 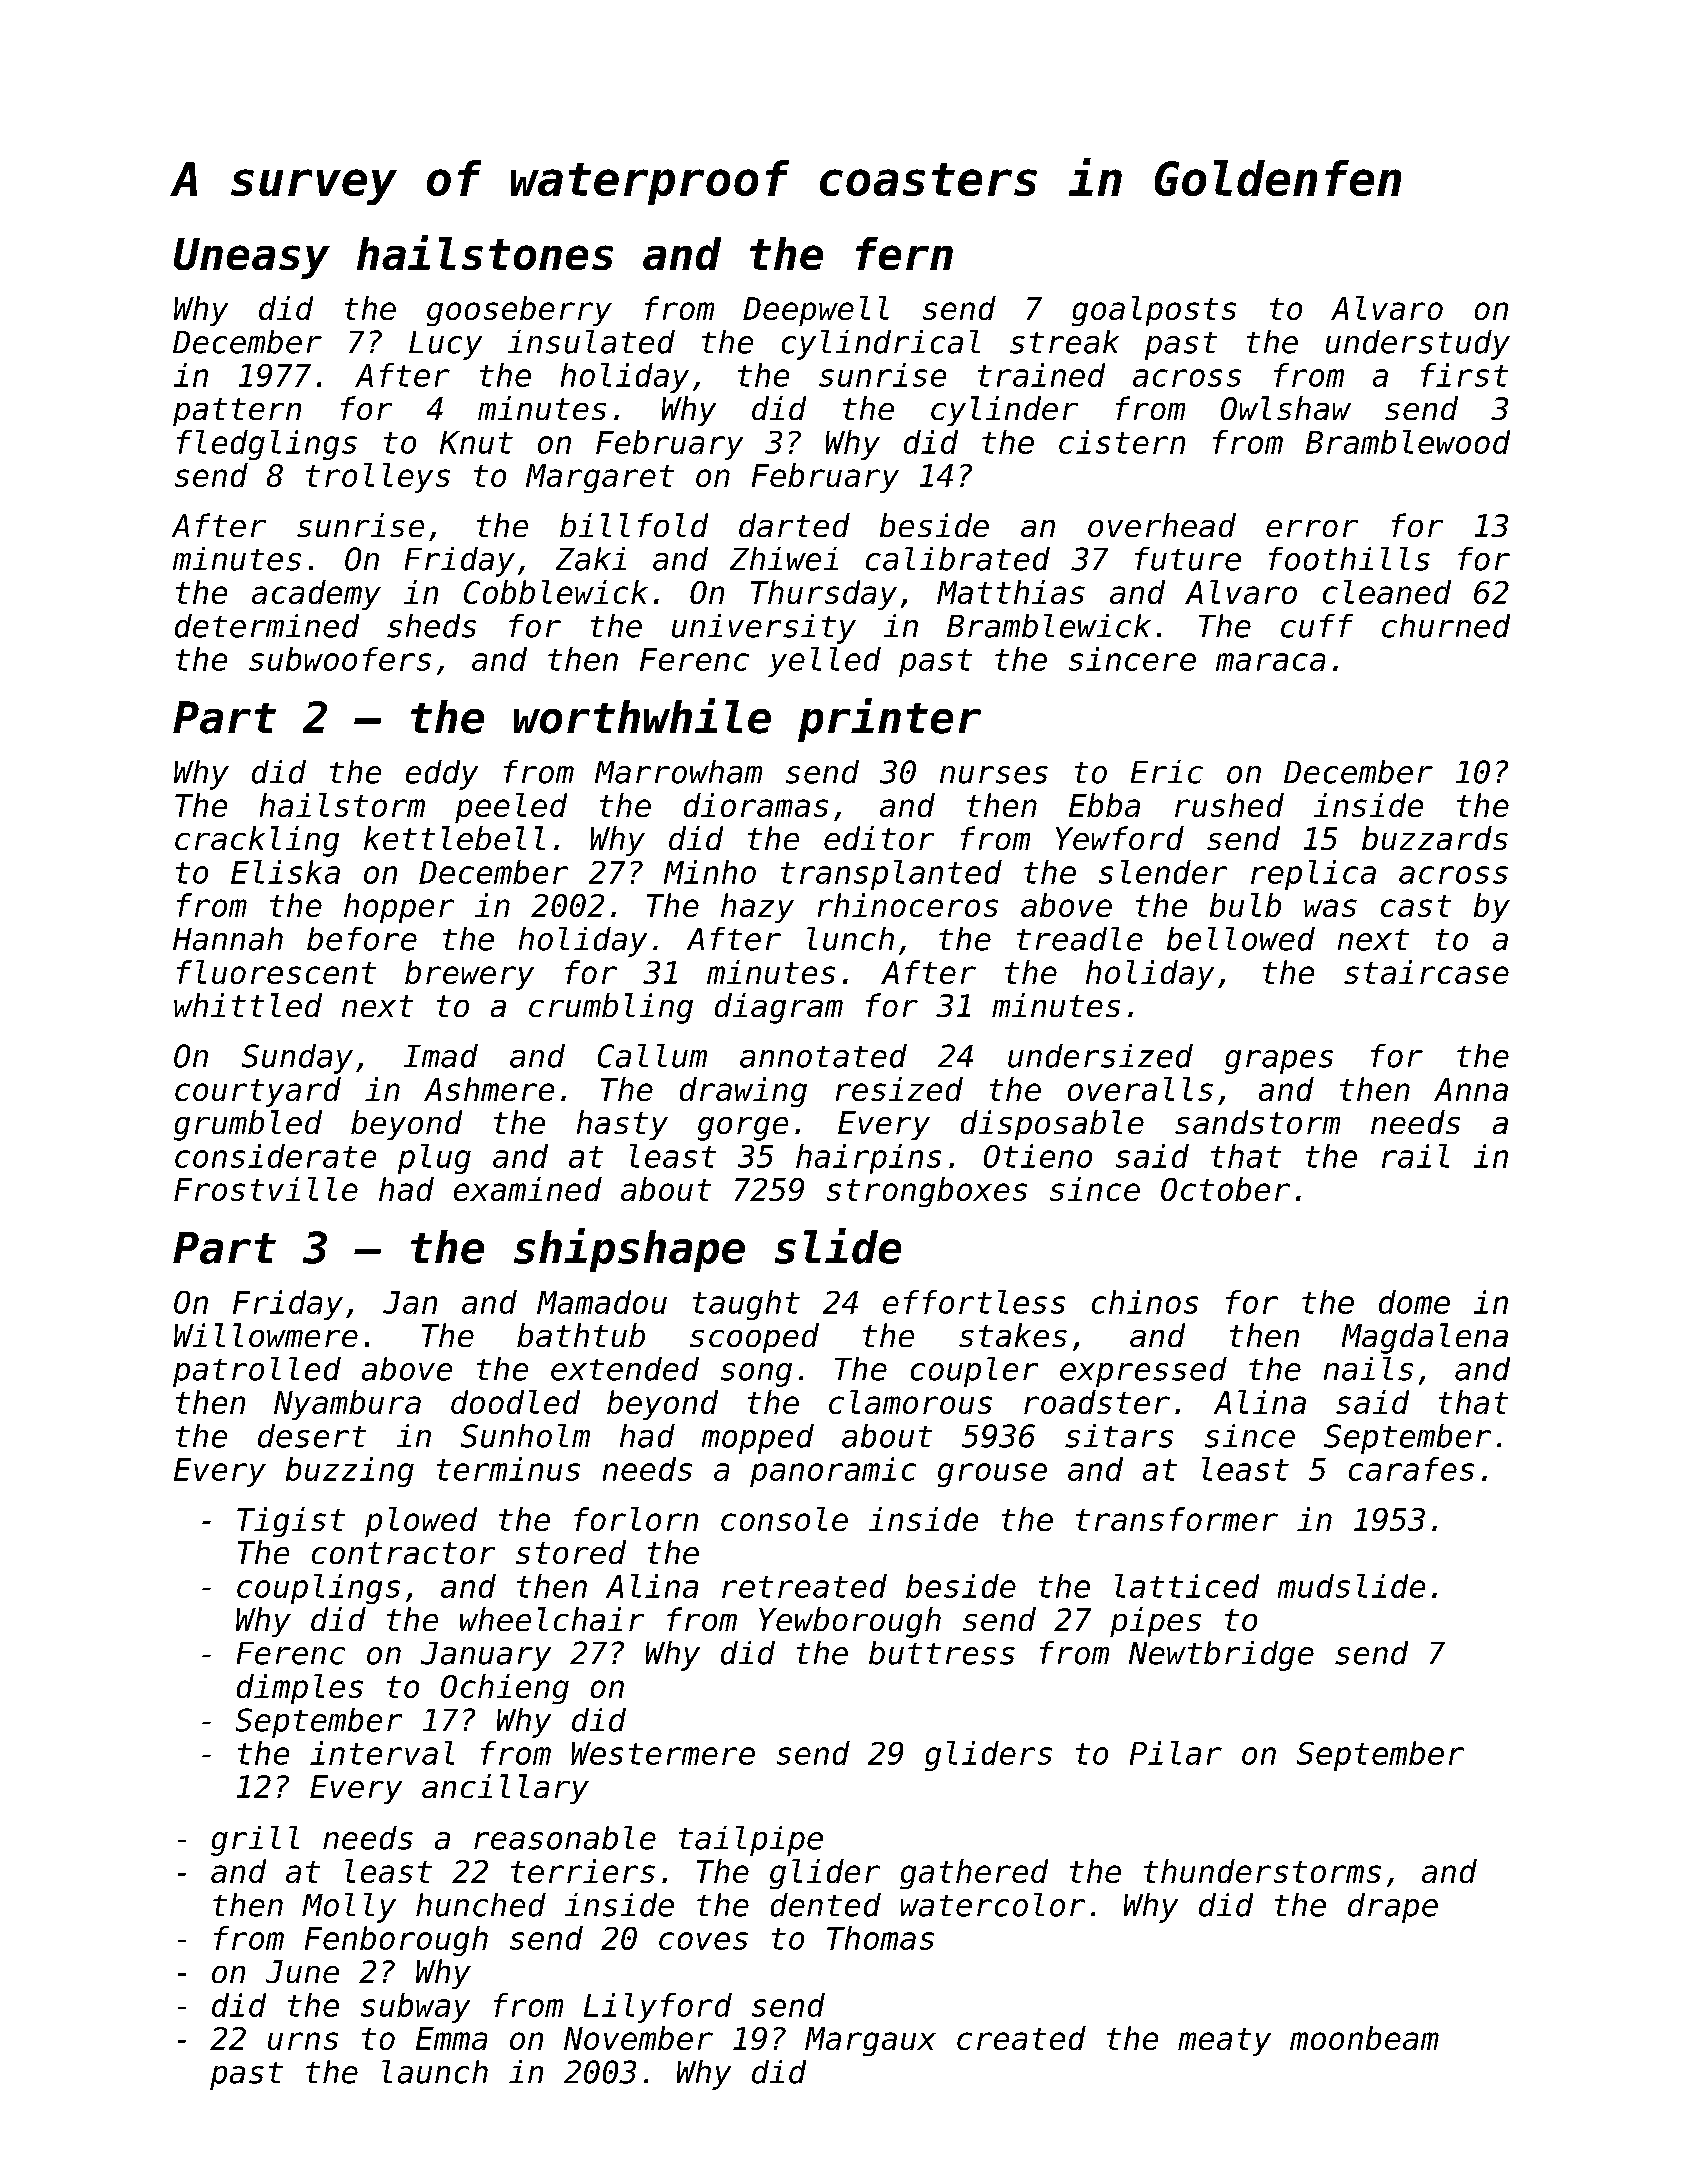 I want to click on fern, so click(x=904, y=253).
